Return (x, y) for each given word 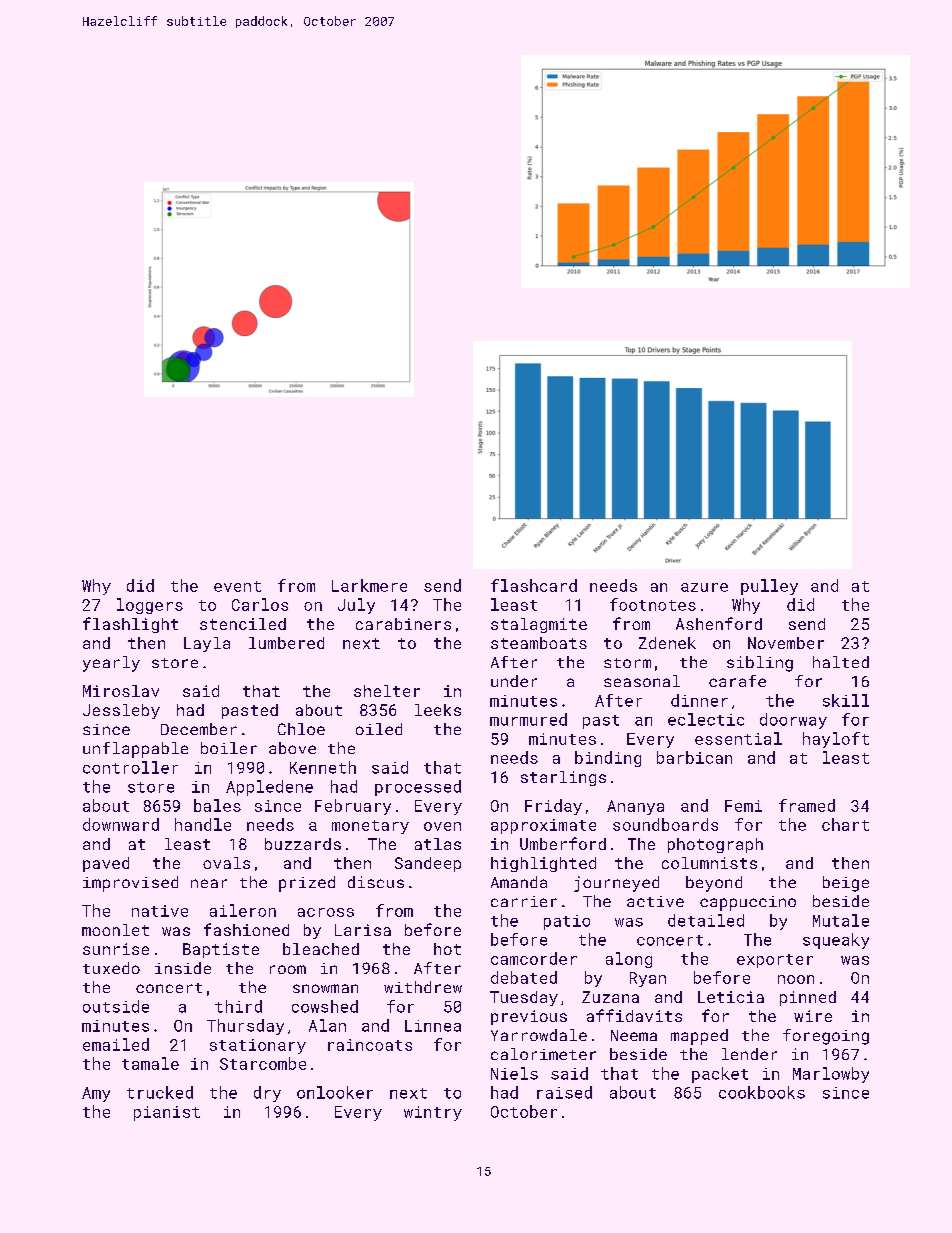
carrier (524, 901)
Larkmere (369, 585)
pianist (167, 1113)
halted (841, 662)
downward (121, 824)
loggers (150, 606)
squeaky (836, 941)
